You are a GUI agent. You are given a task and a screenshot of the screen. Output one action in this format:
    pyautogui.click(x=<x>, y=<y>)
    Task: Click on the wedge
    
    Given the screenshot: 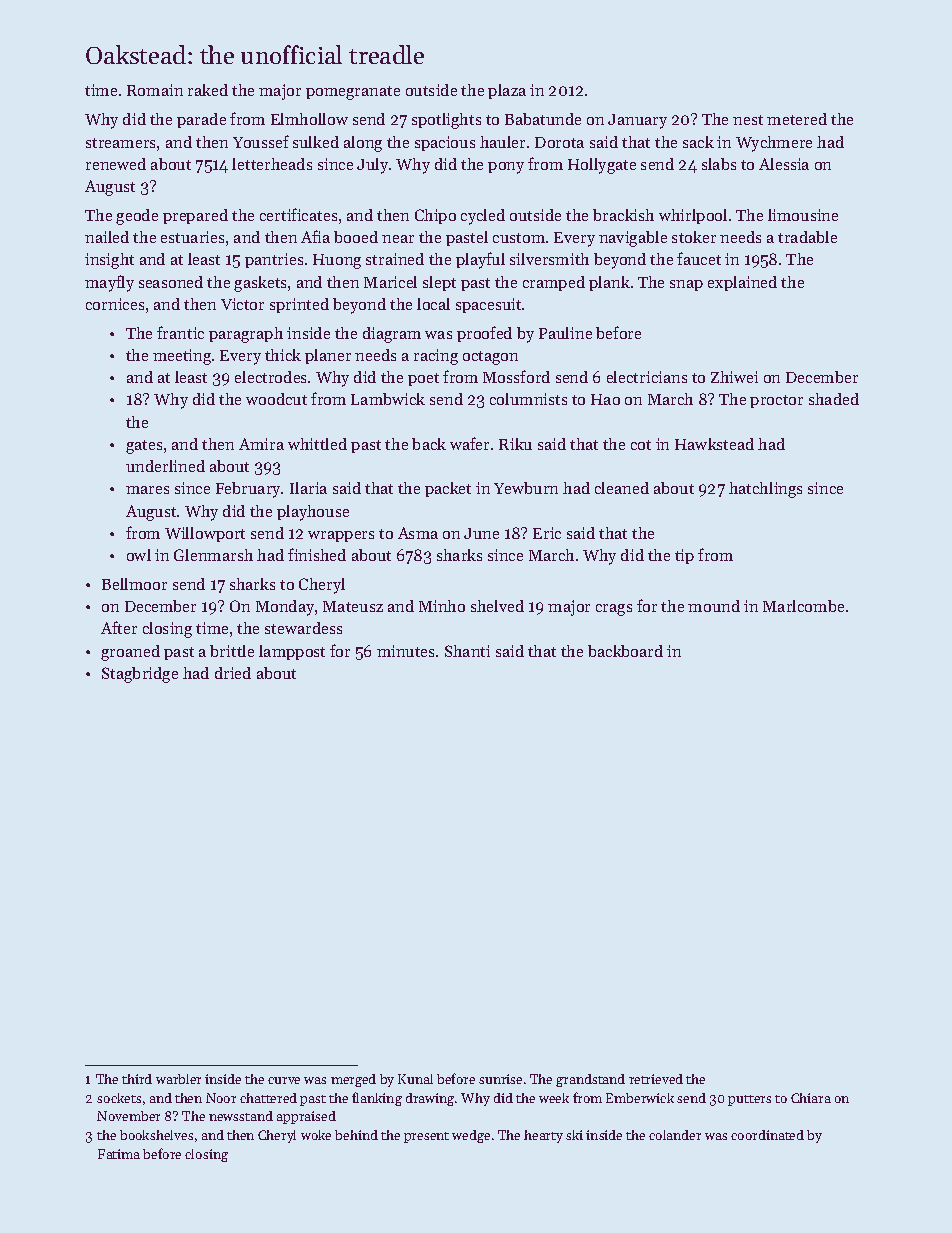 What is the action you would take?
    pyautogui.click(x=471, y=1136)
